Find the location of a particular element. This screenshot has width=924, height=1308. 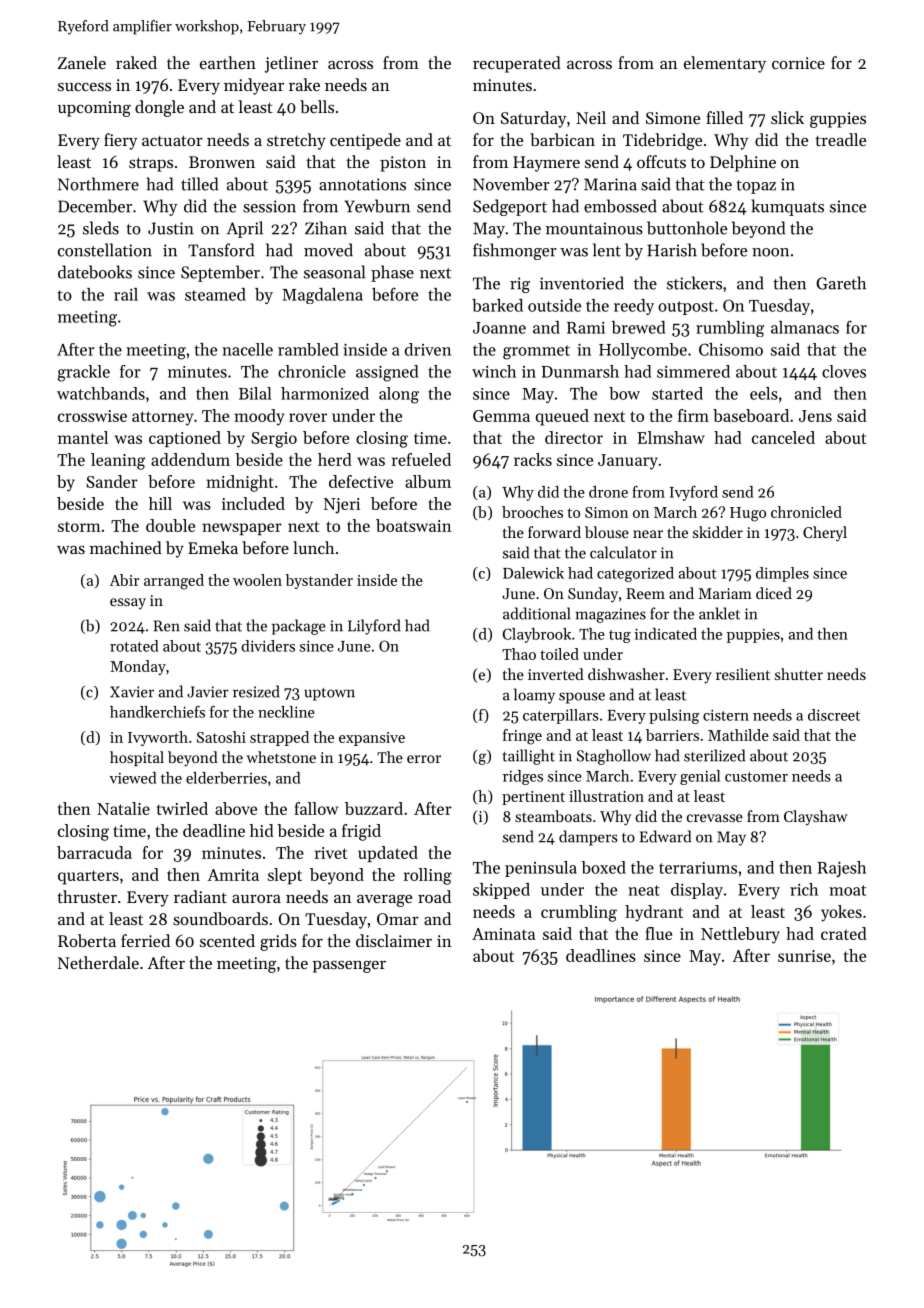

stretchy is located at coordinates (296, 141).
